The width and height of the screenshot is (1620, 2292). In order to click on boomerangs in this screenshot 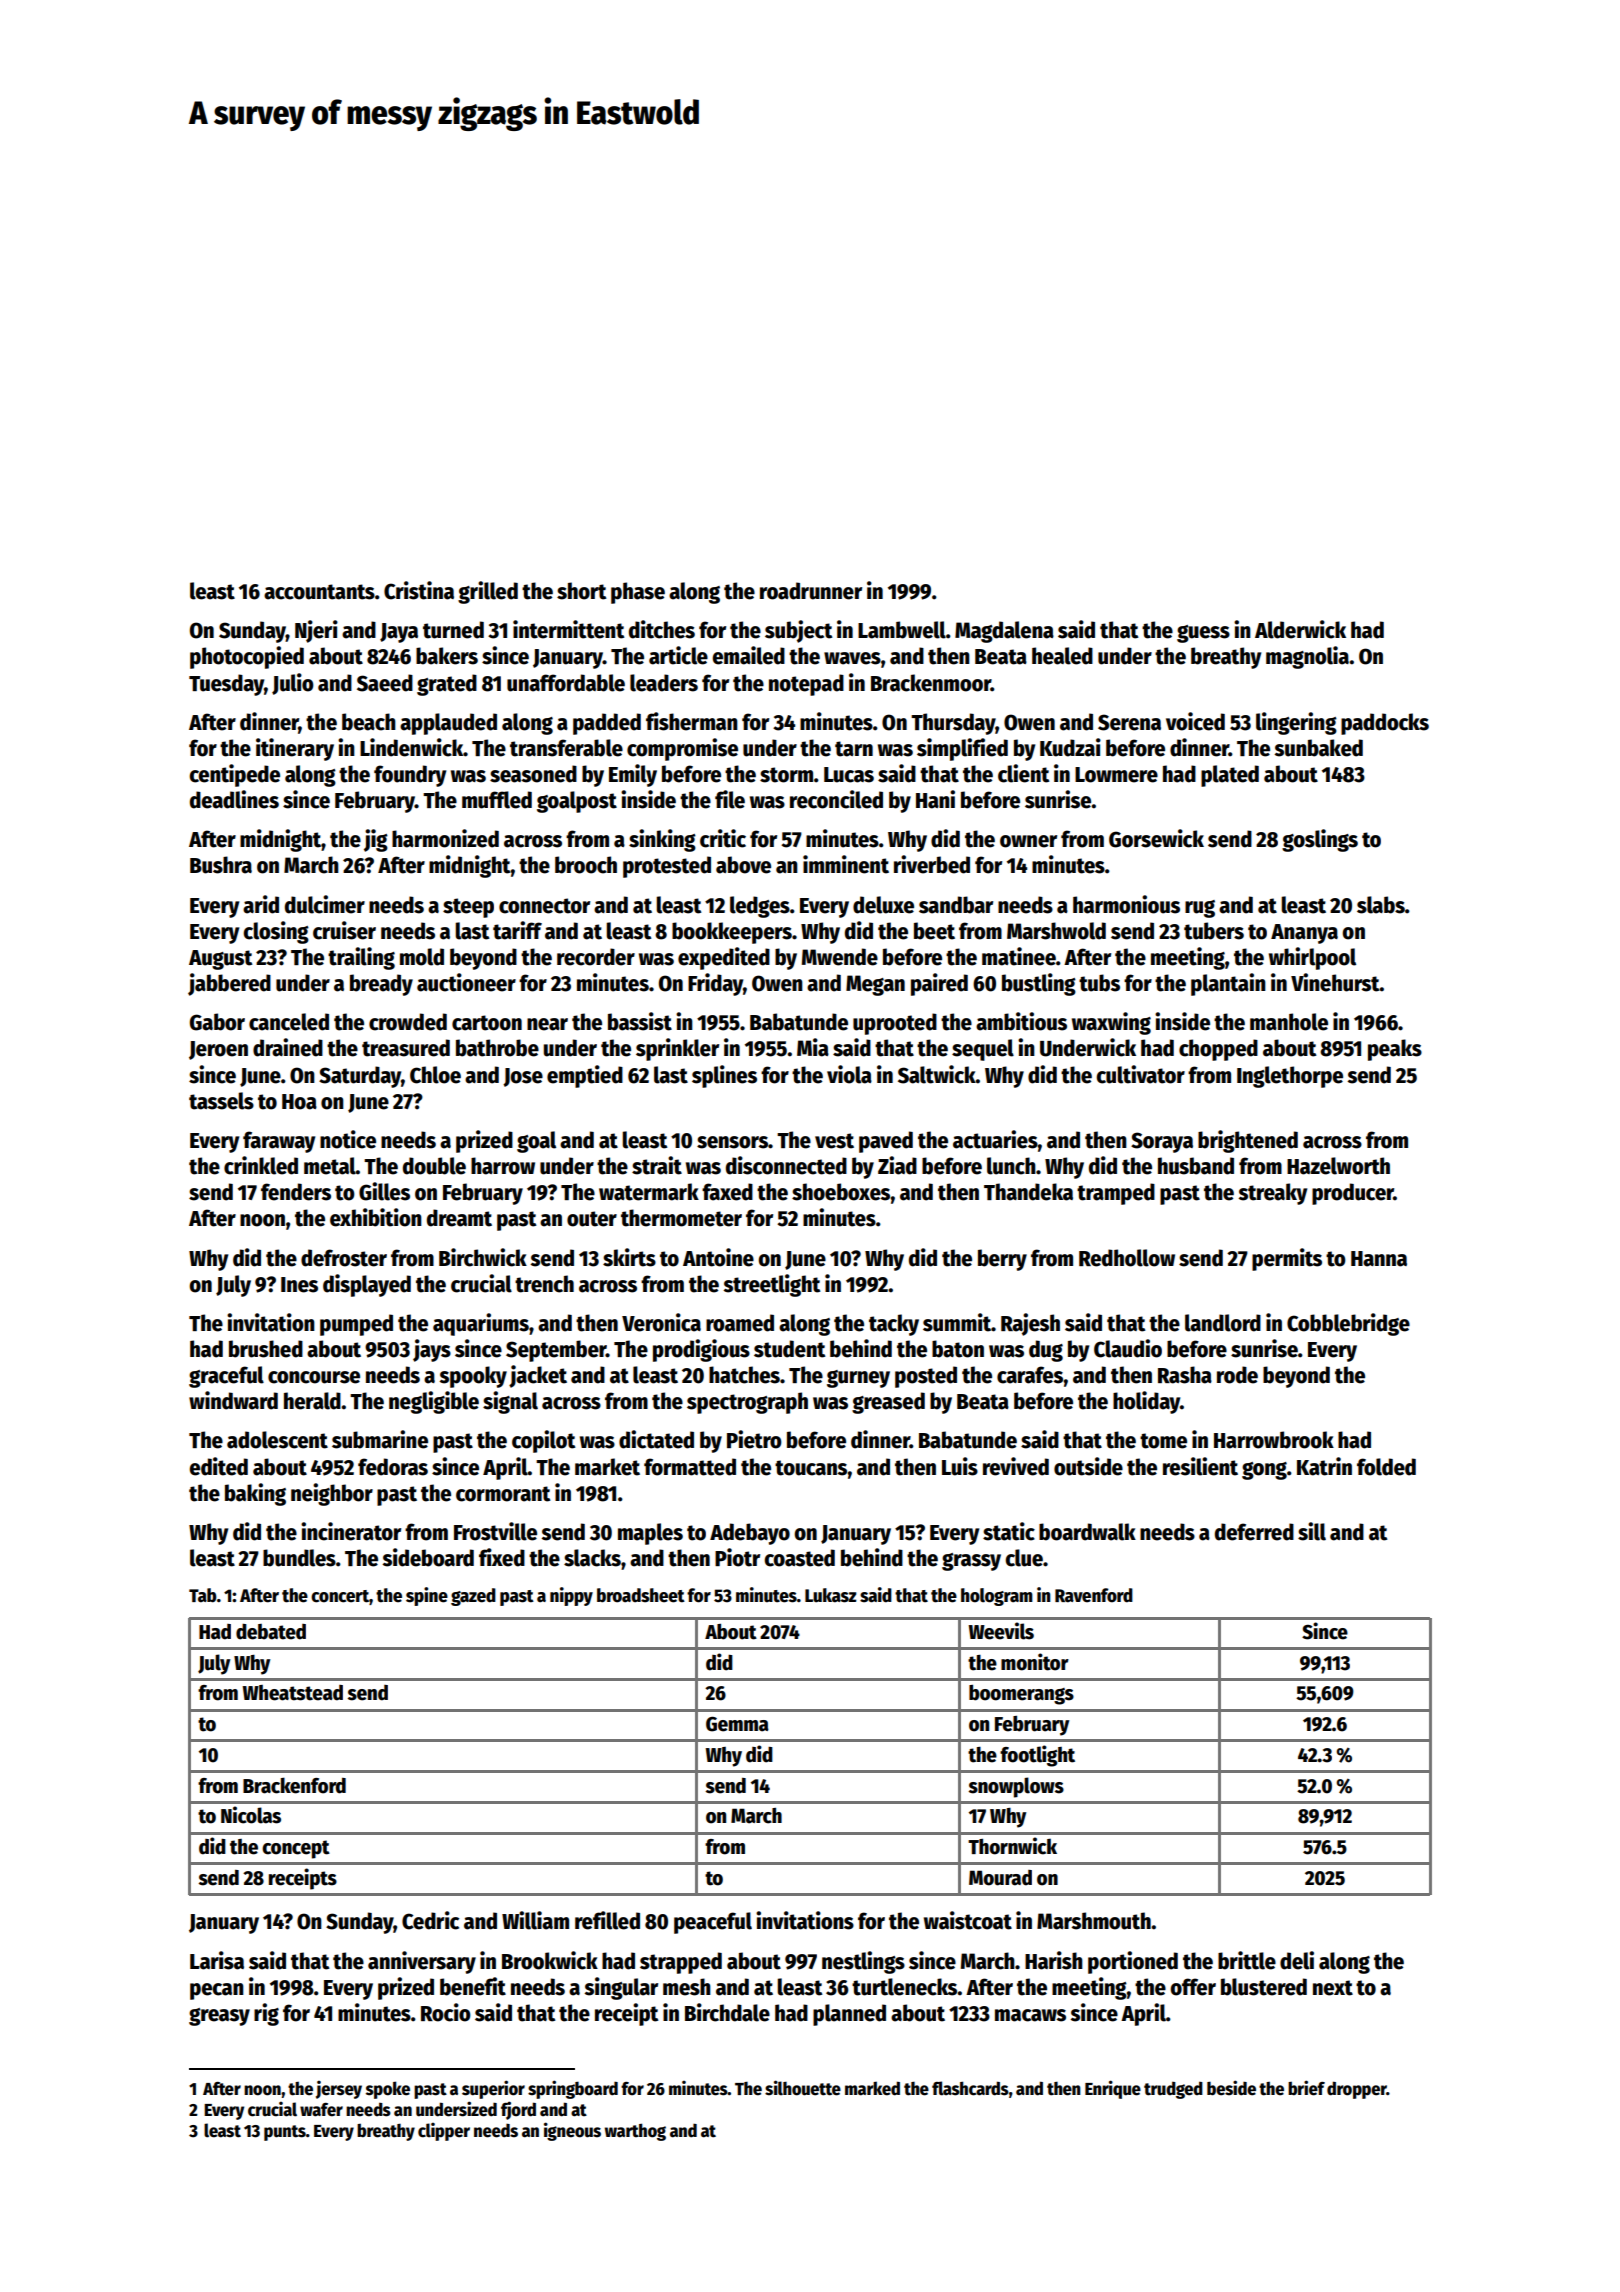, I will do `click(1021, 1695)`.
